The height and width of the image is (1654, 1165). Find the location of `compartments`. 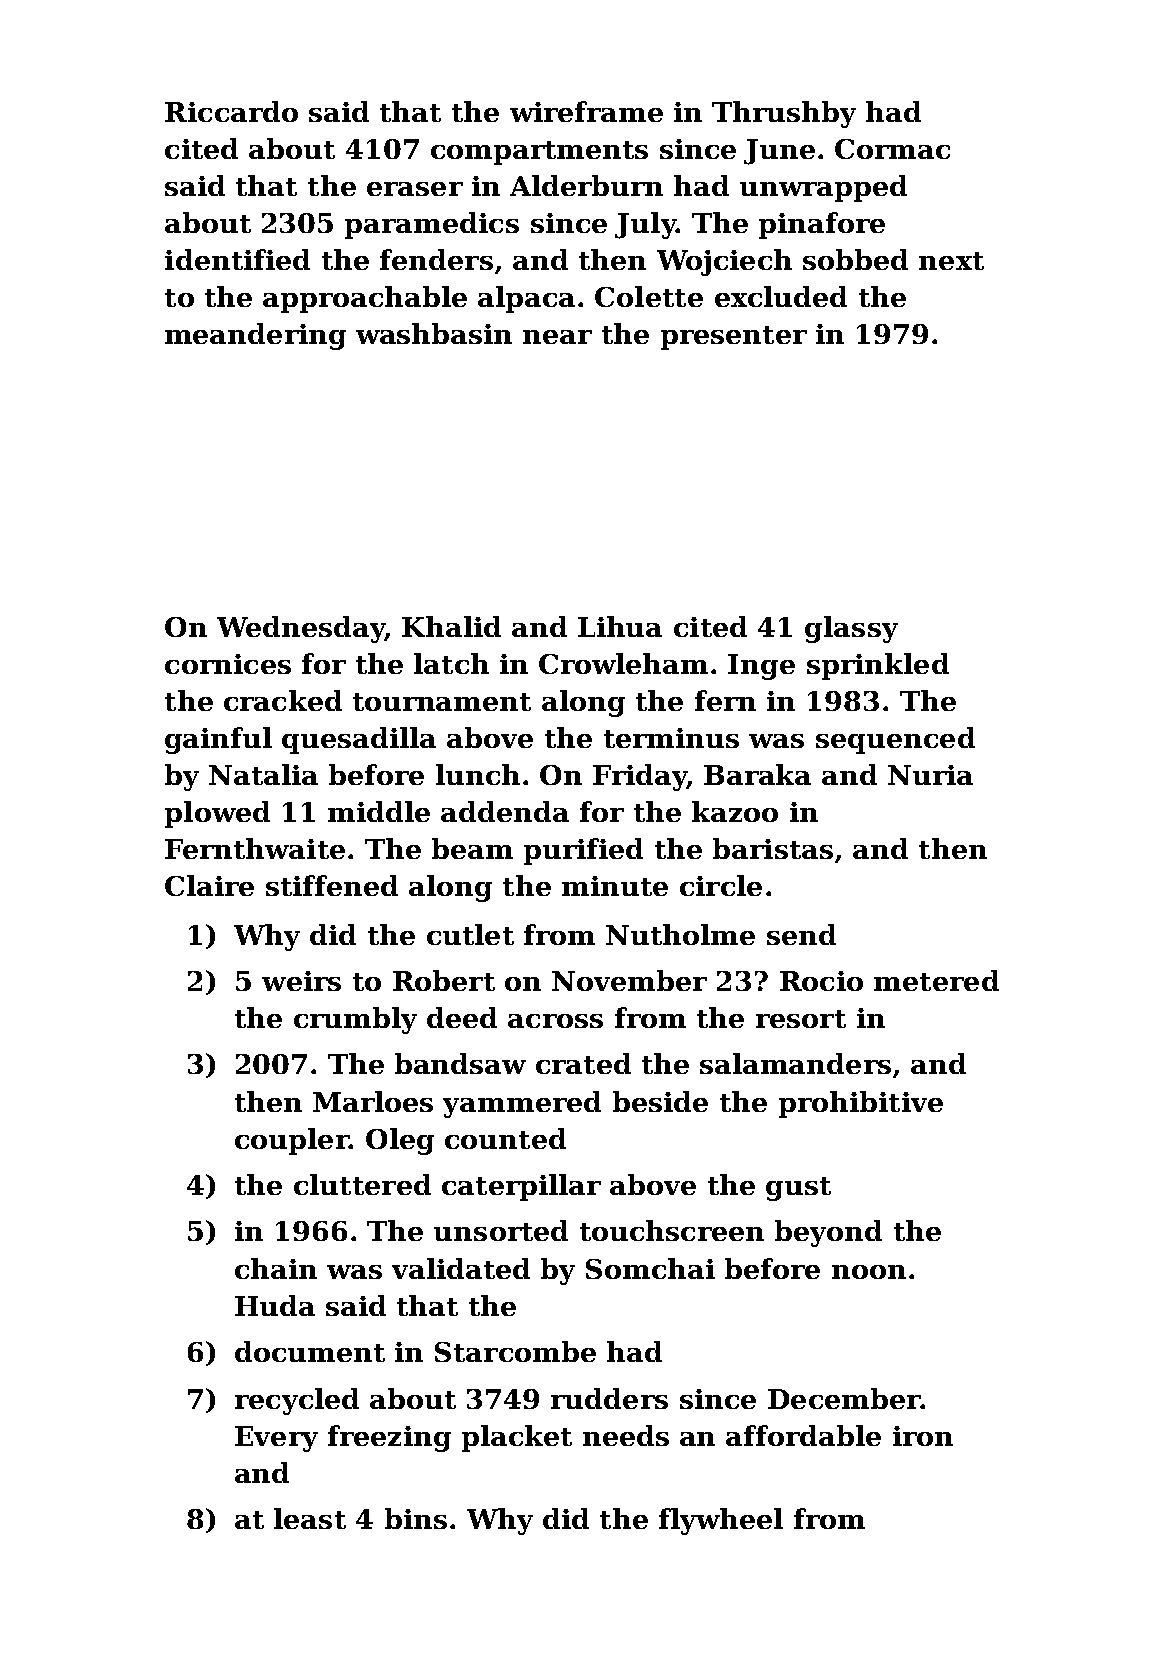

compartments is located at coordinates (539, 153).
